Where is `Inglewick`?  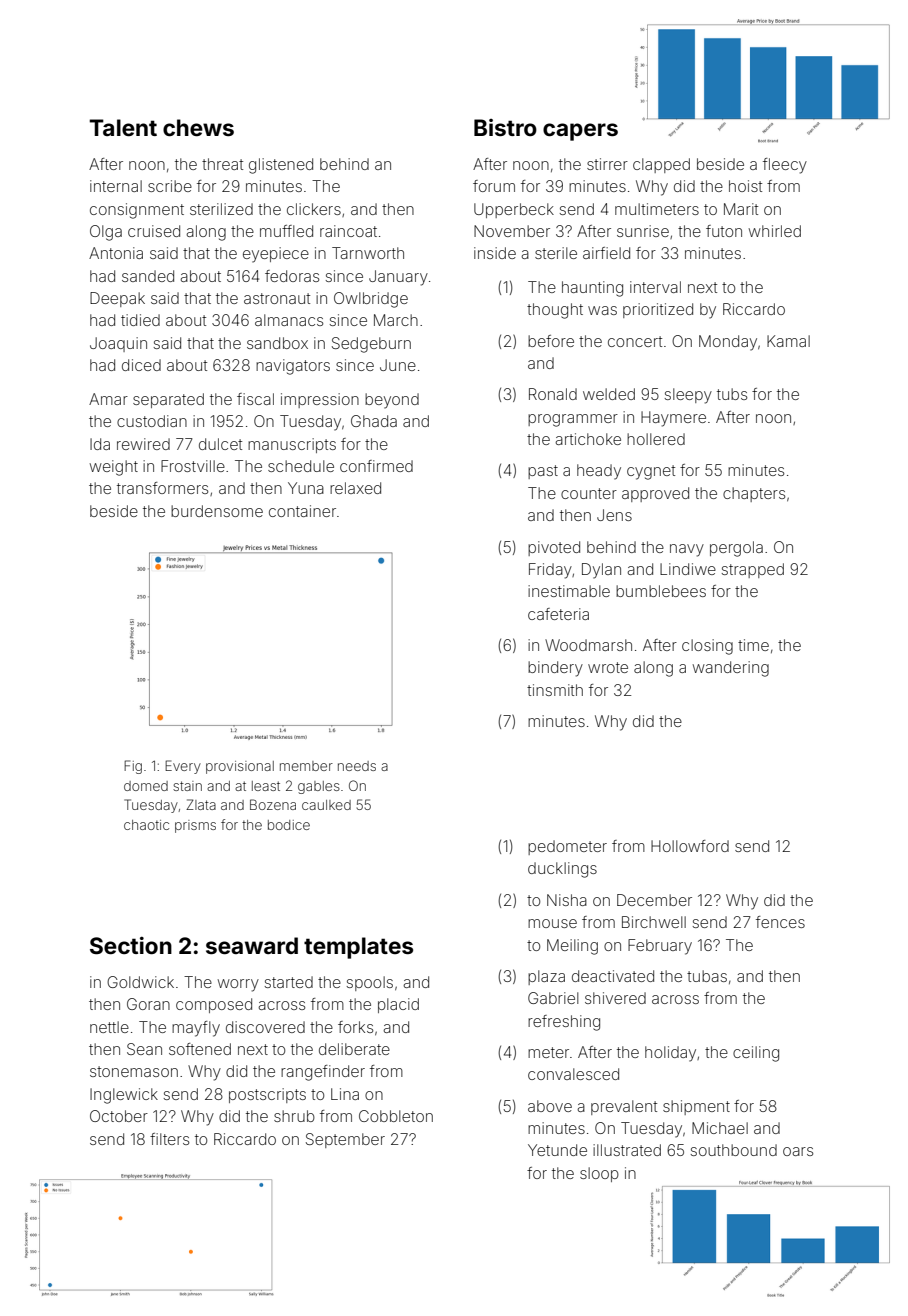
Inglewick is located at coordinates (124, 1096).
